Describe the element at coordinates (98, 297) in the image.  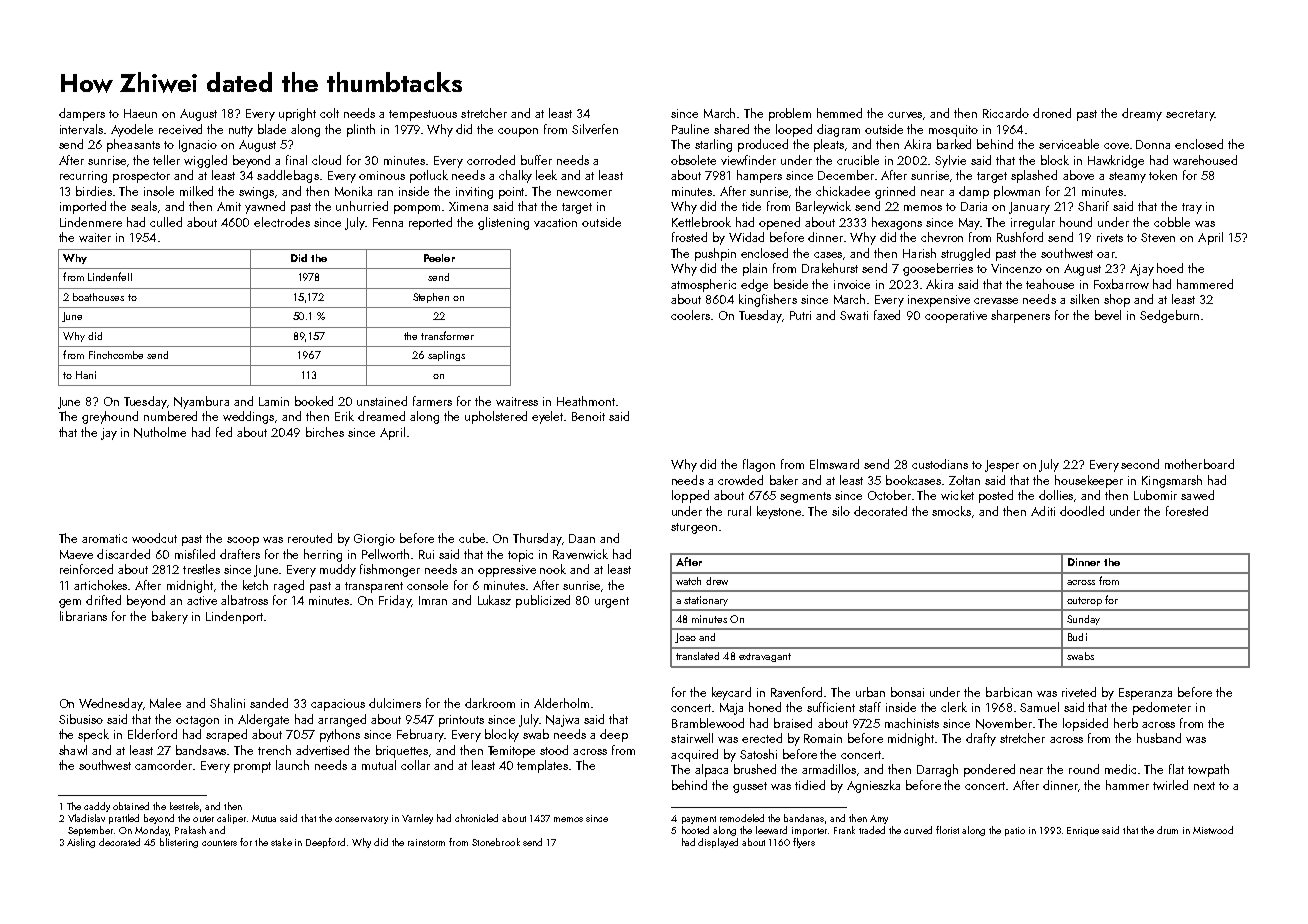
I see `boathouses` at that location.
